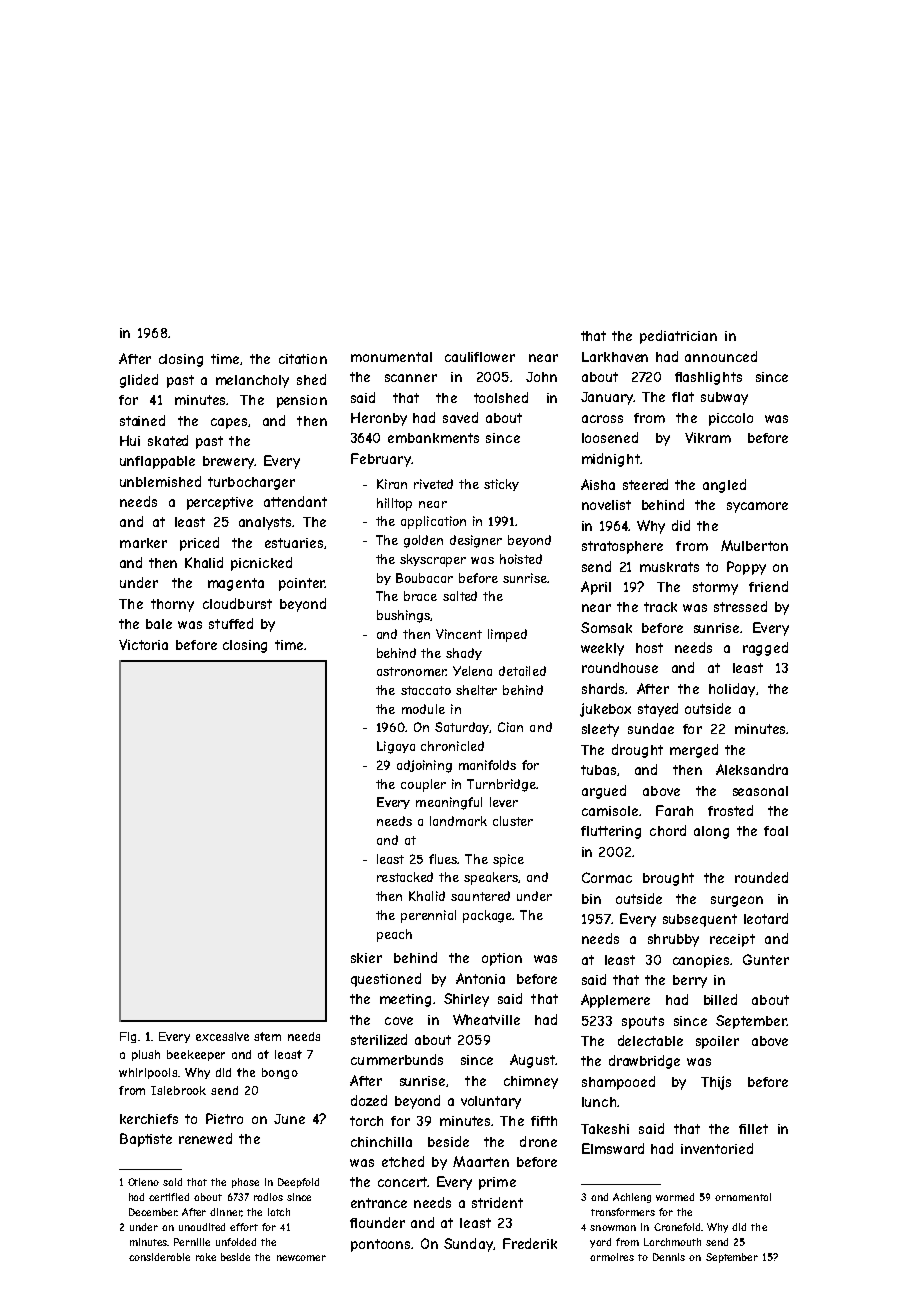  What do you see at coordinates (391, 357) in the screenshot?
I see `monumental` at bounding box center [391, 357].
